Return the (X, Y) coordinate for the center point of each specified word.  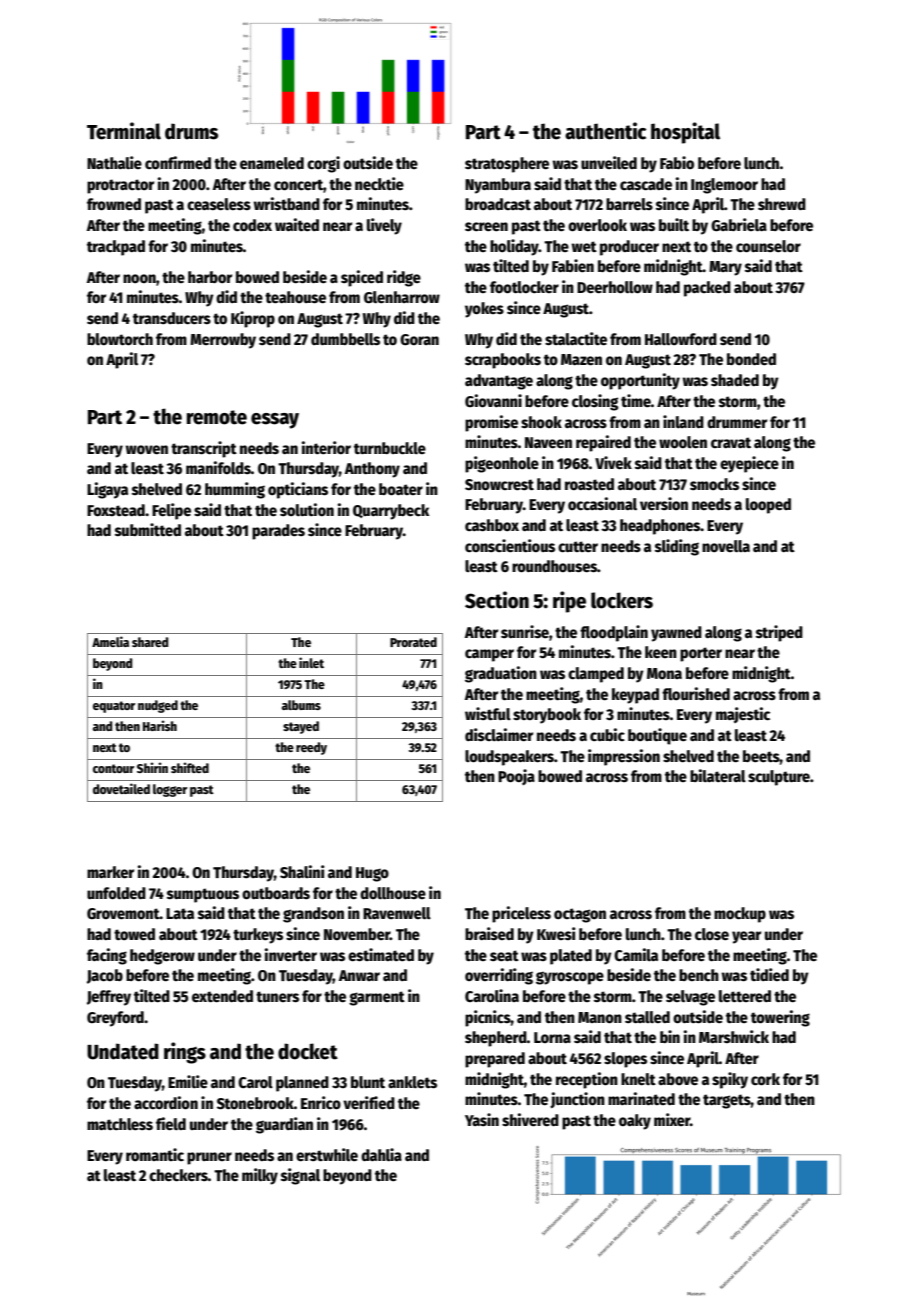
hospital (685, 133)
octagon (580, 915)
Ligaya (107, 490)
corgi (323, 164)
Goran (419, 340)
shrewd (782, 204)
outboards (276, 893)
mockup (740, 915)
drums (191, 131)
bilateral (718, 776)
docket (308, 1051)
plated (571, 957)
